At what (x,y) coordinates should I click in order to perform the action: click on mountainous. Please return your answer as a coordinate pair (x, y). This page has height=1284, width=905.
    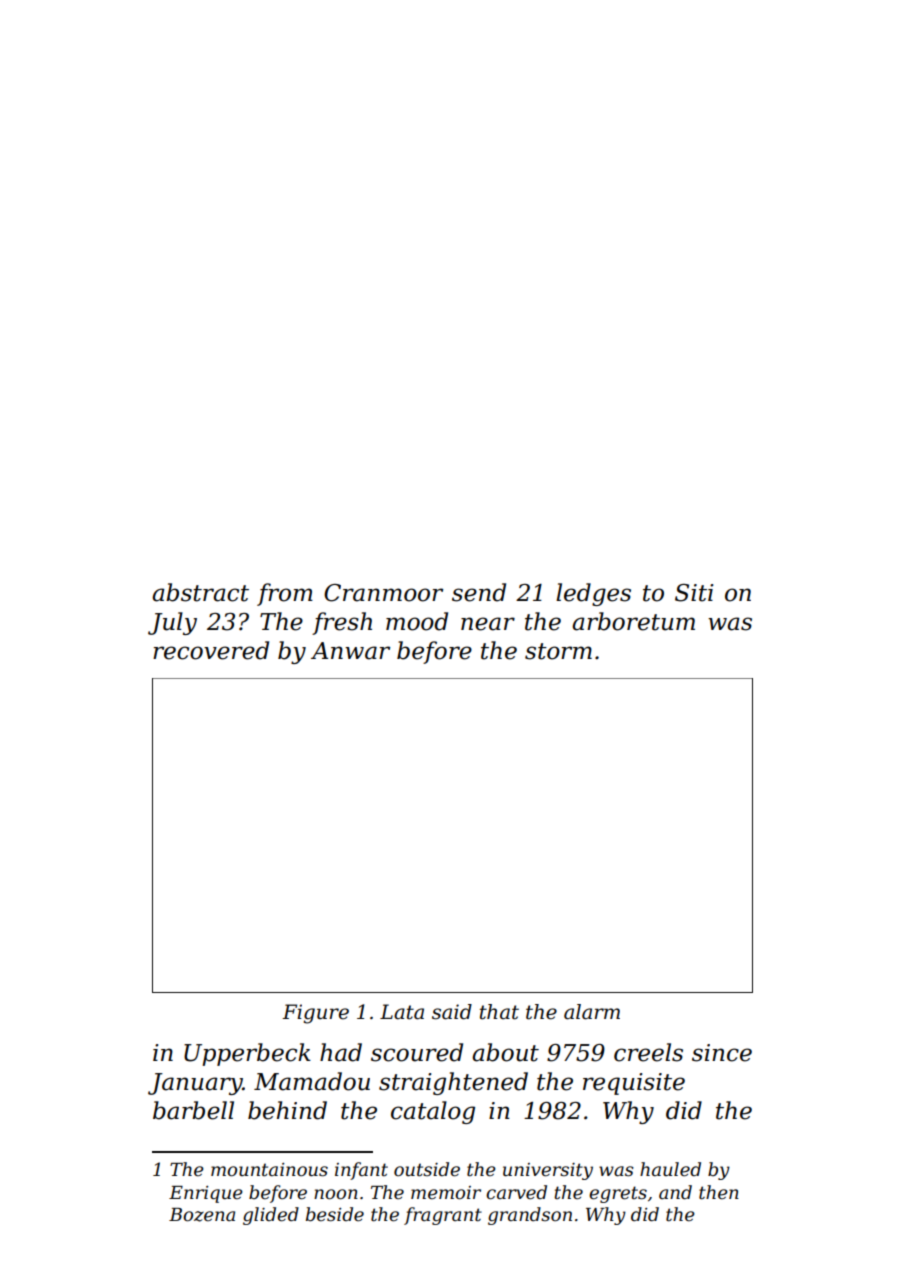
    Looking at the image, I should click on (269, 1170).
